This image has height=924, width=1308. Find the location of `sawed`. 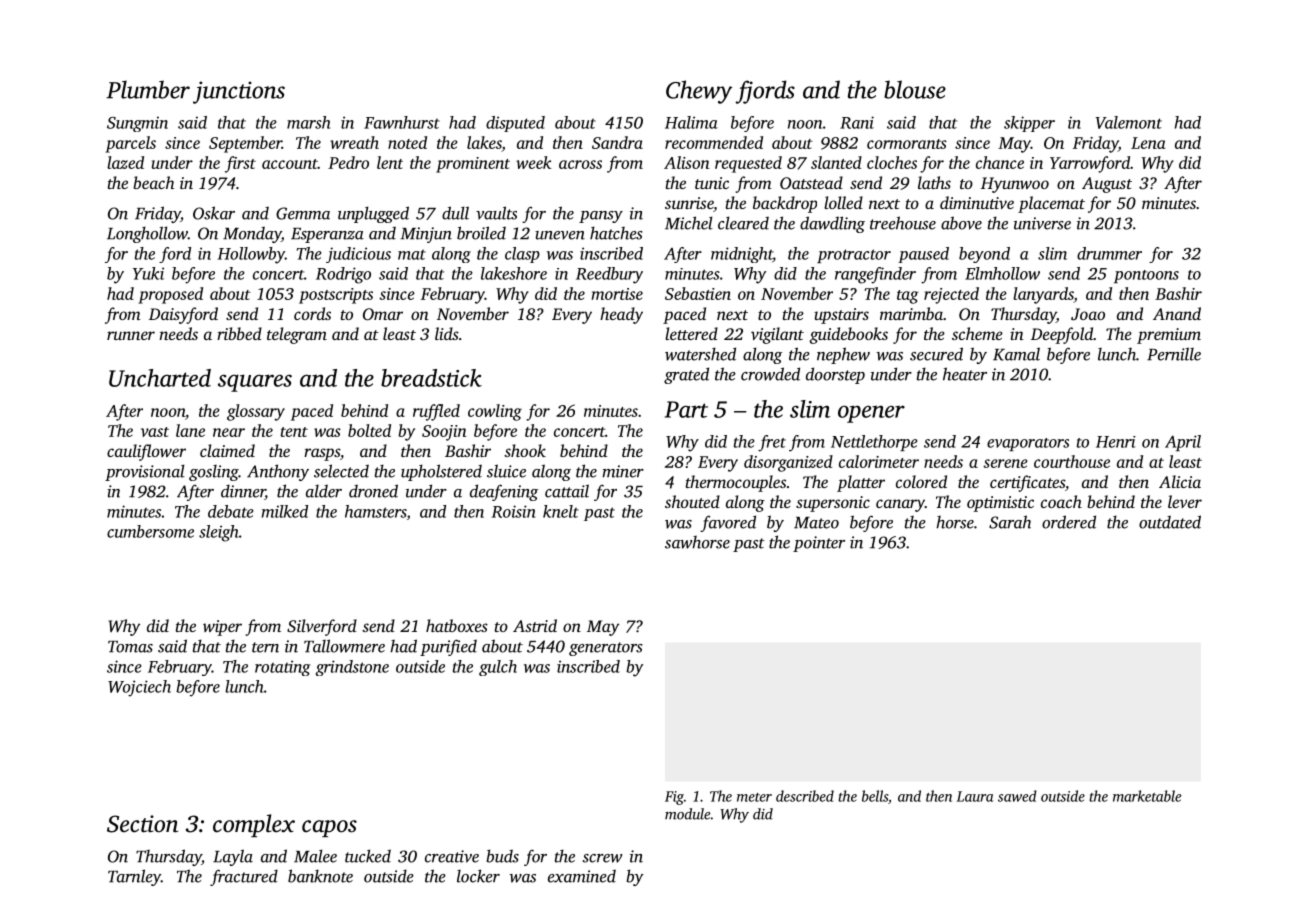

sawed is located at coordinates (1017, 796).
